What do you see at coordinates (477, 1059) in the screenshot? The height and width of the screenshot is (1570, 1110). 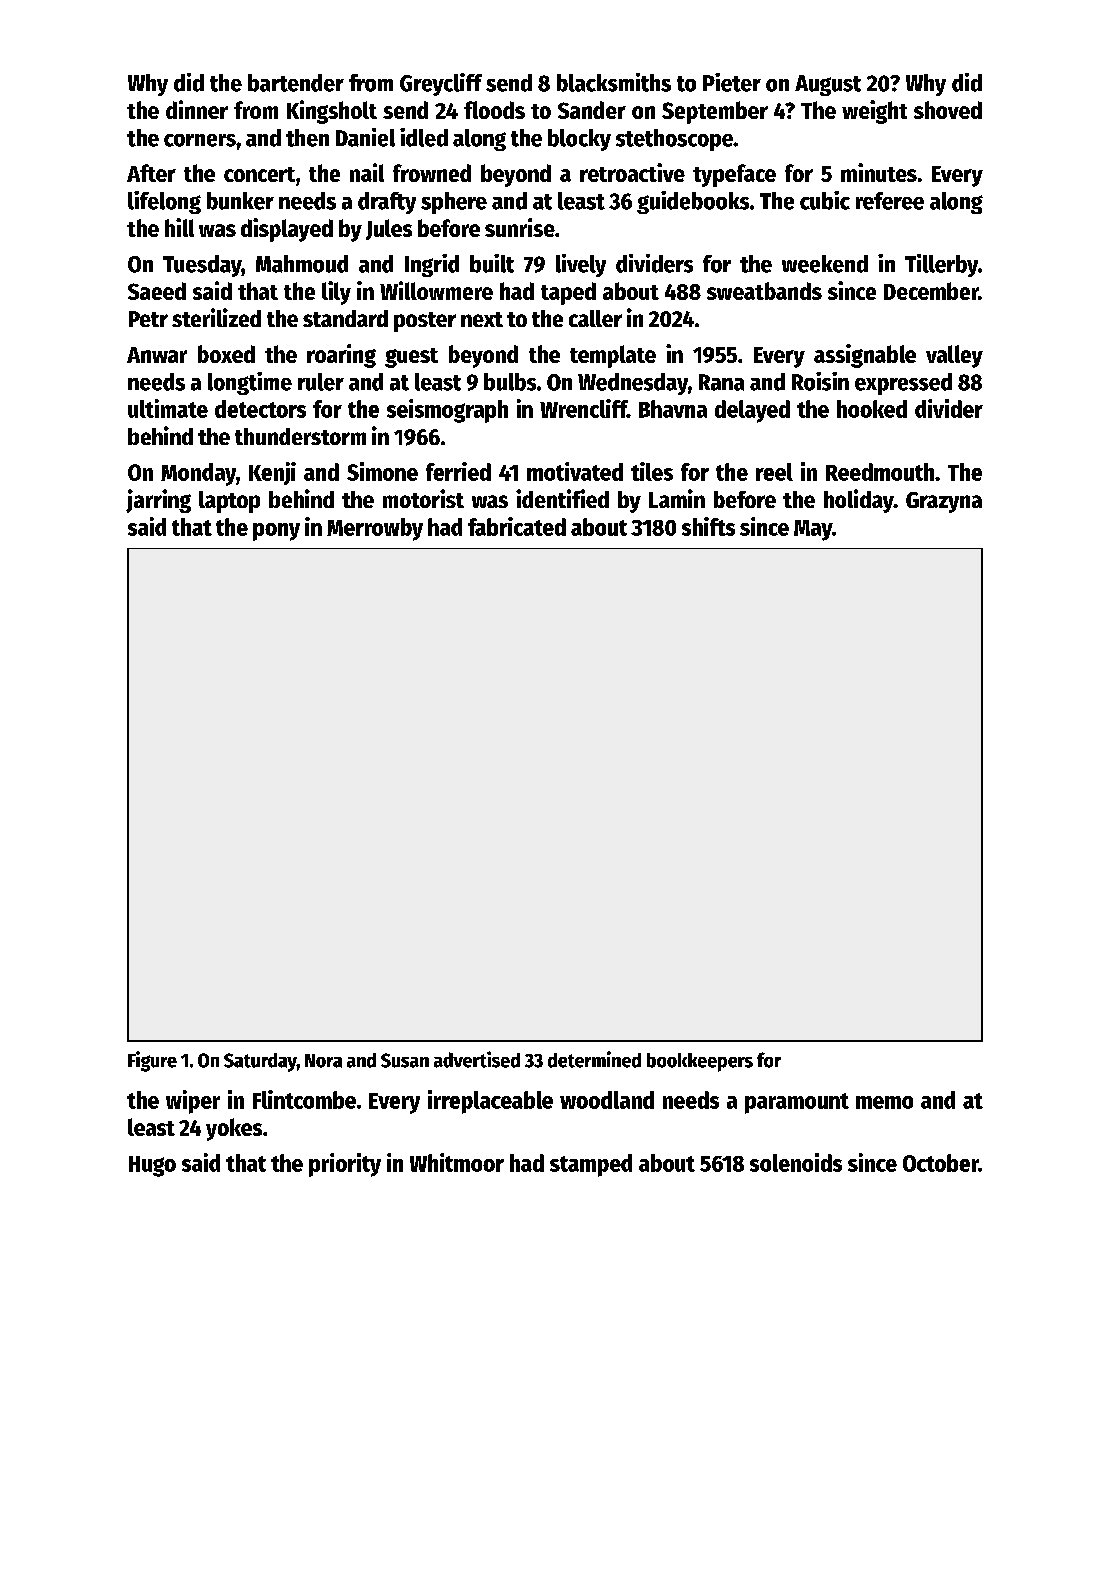 I see `advertised` at bounding box center [477, 1059].
